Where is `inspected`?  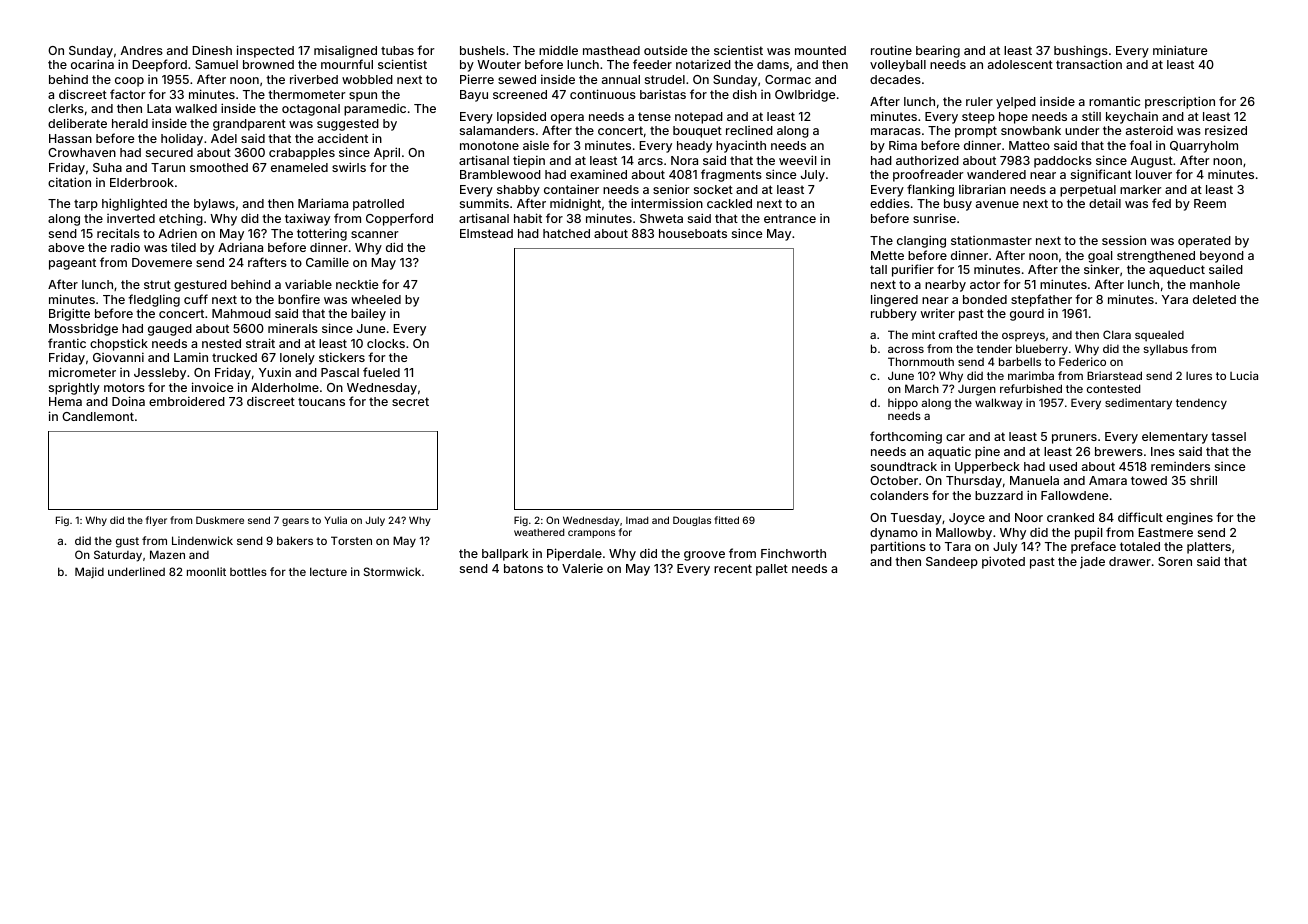
inspected is located at coordinates (265, 51).
